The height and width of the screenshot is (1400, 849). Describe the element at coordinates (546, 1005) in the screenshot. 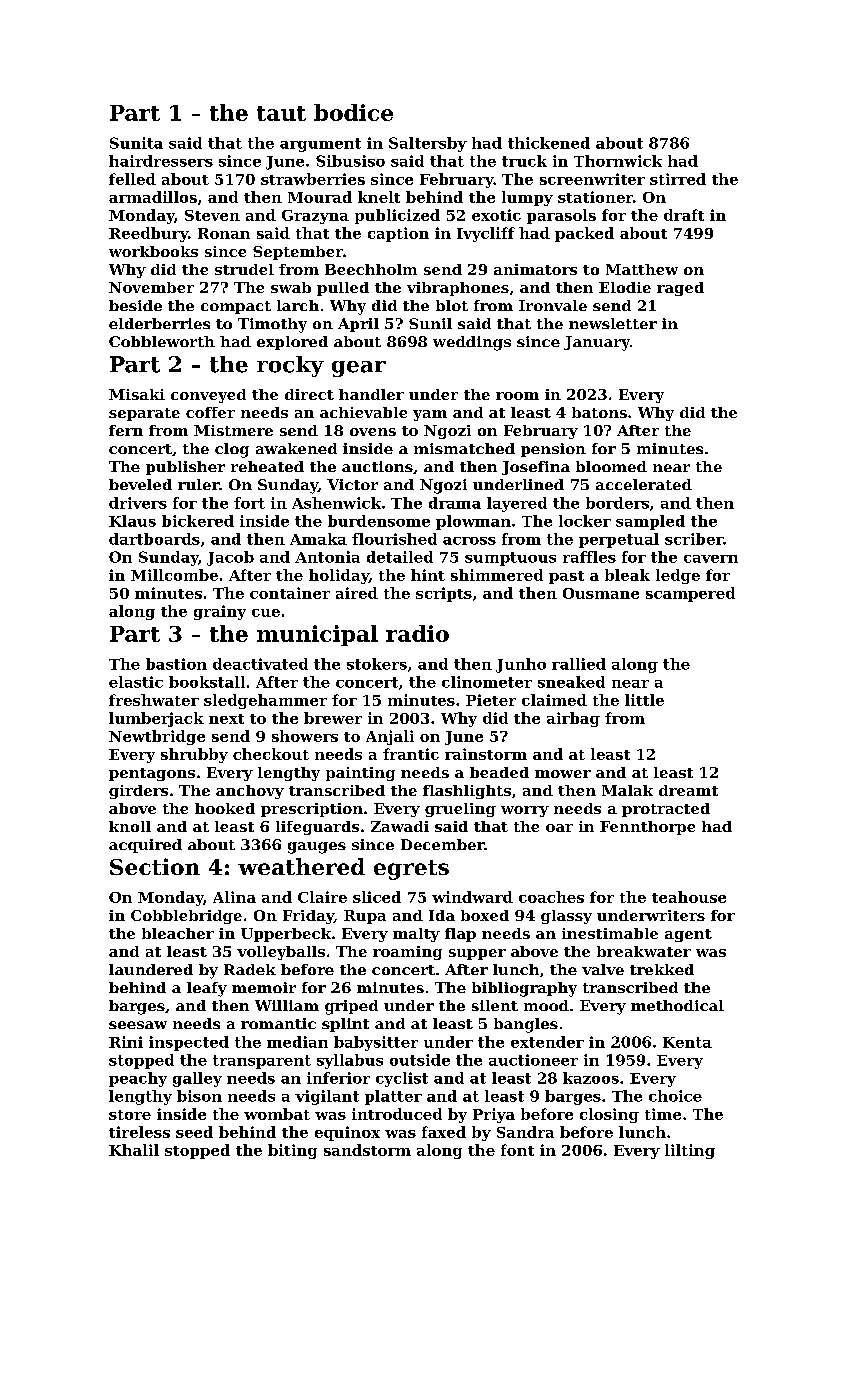

I see `mood` at that location.
